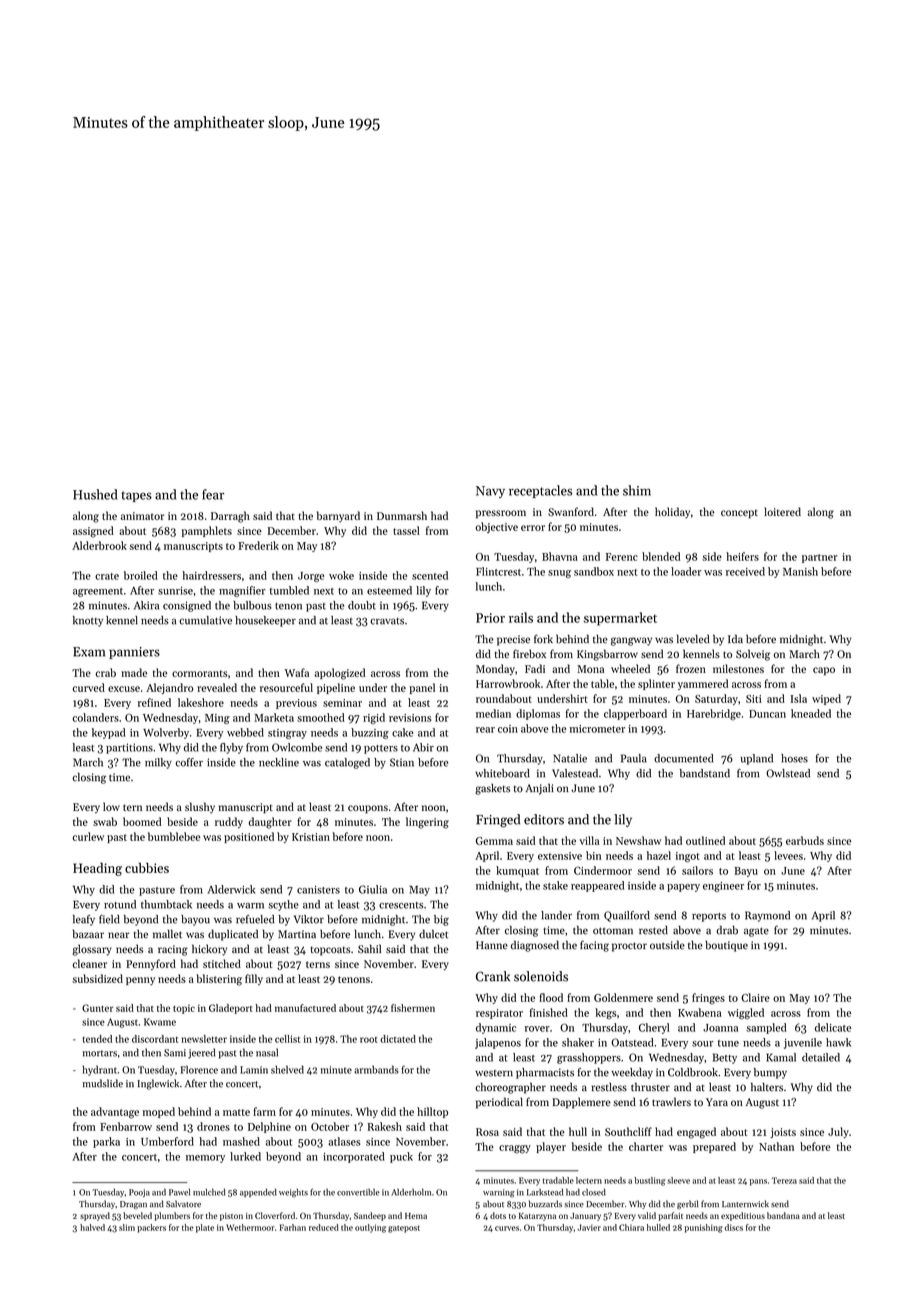 The image size is (924, 1308). I want to click on knotty, so click(88, 621).
